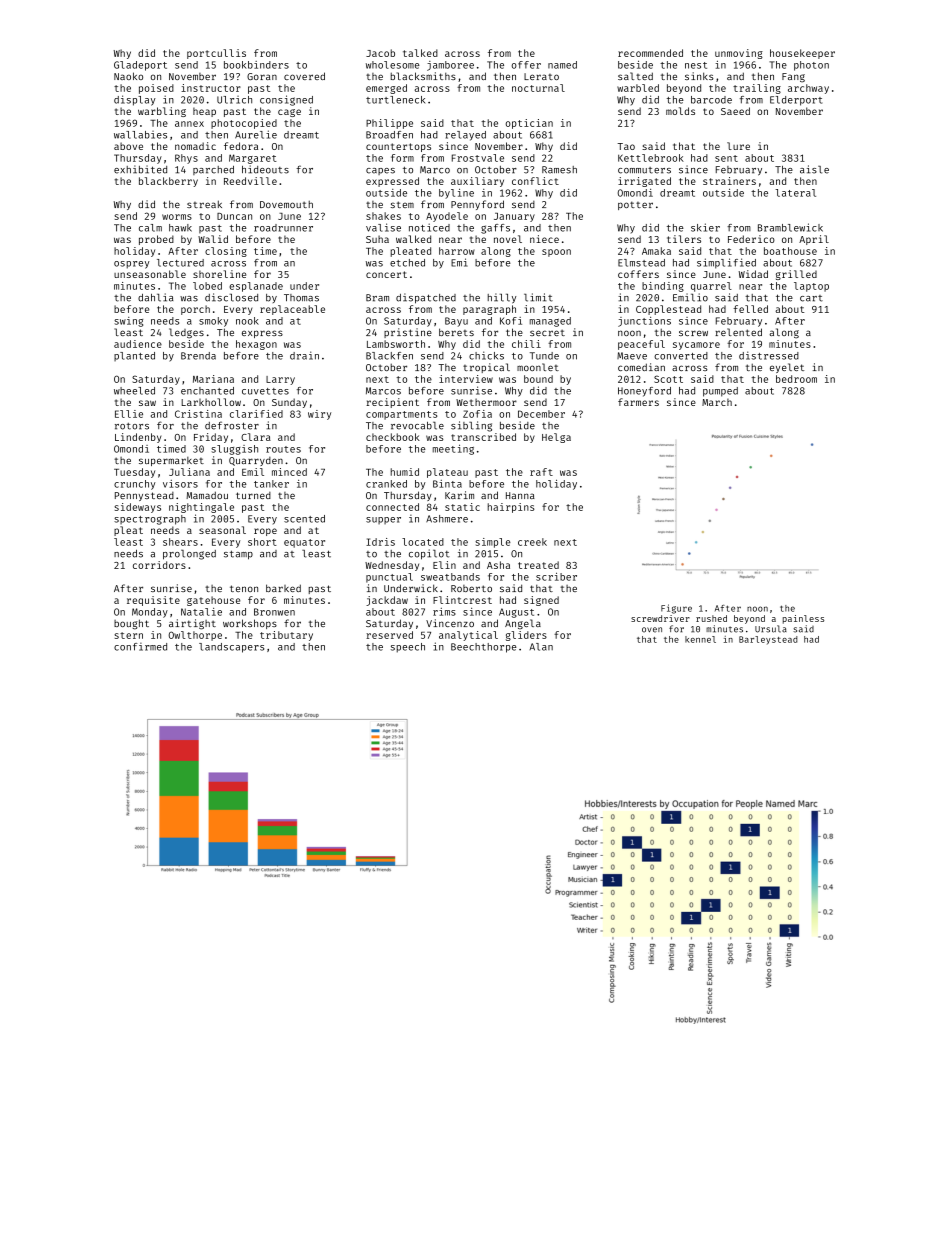  I want to click on covered, so click(304, 76).
